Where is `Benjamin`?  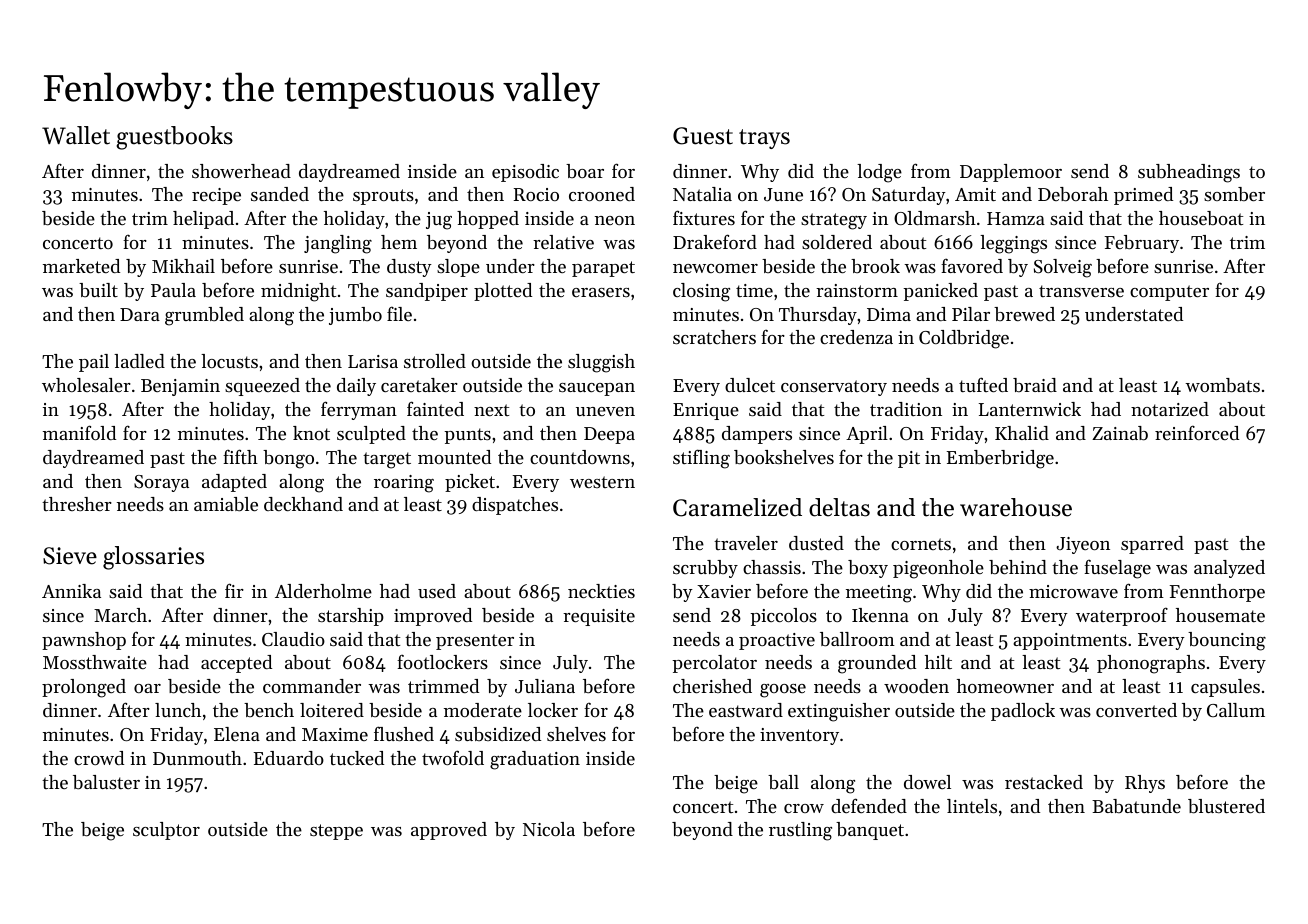
Benjamin is located at coordinates (180, 387).
